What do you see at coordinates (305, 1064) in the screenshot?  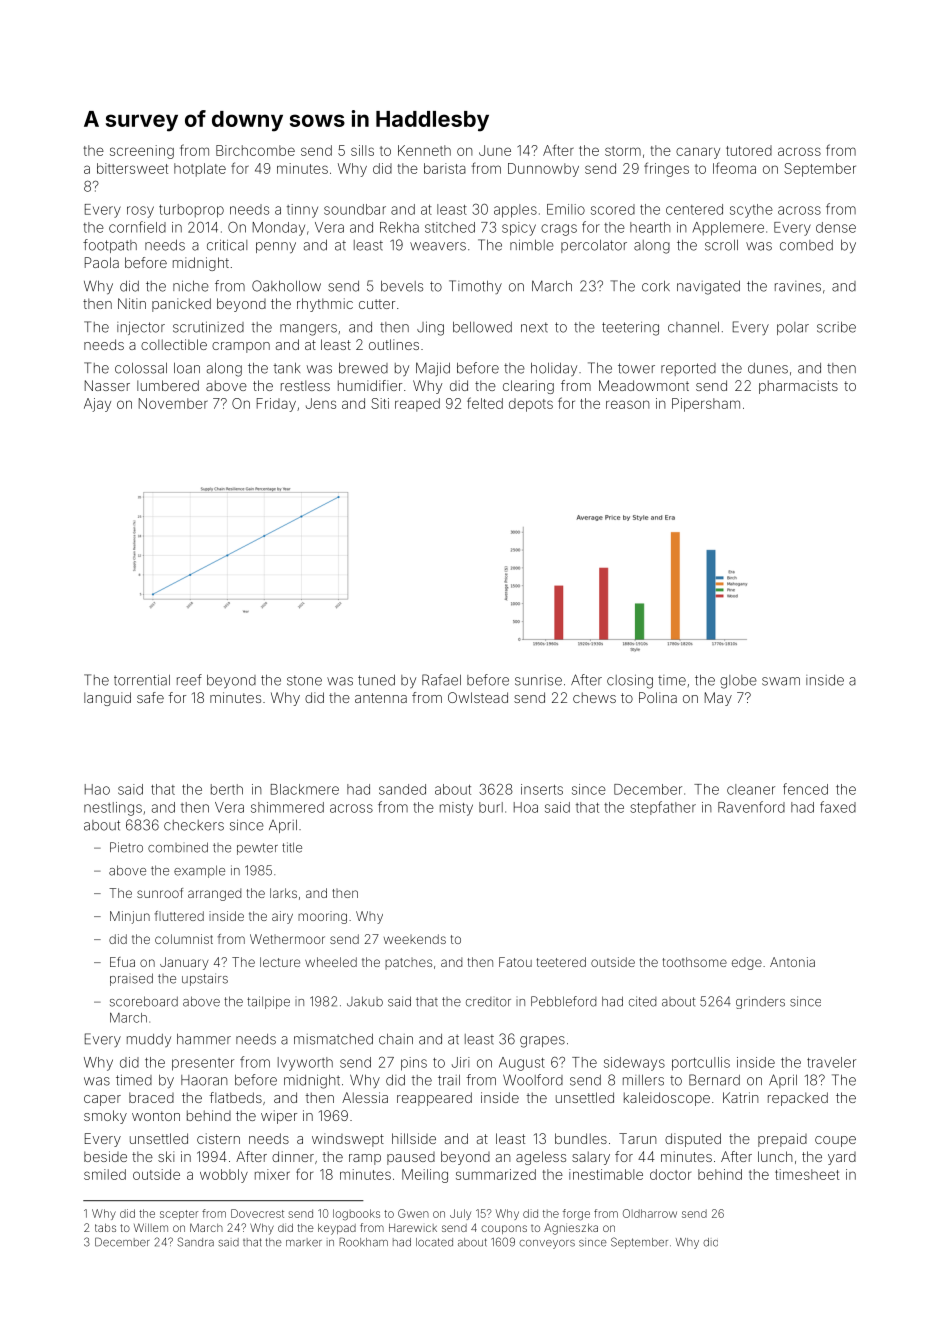 I see `Ivyworth` at bounding box center [305, 1064].
